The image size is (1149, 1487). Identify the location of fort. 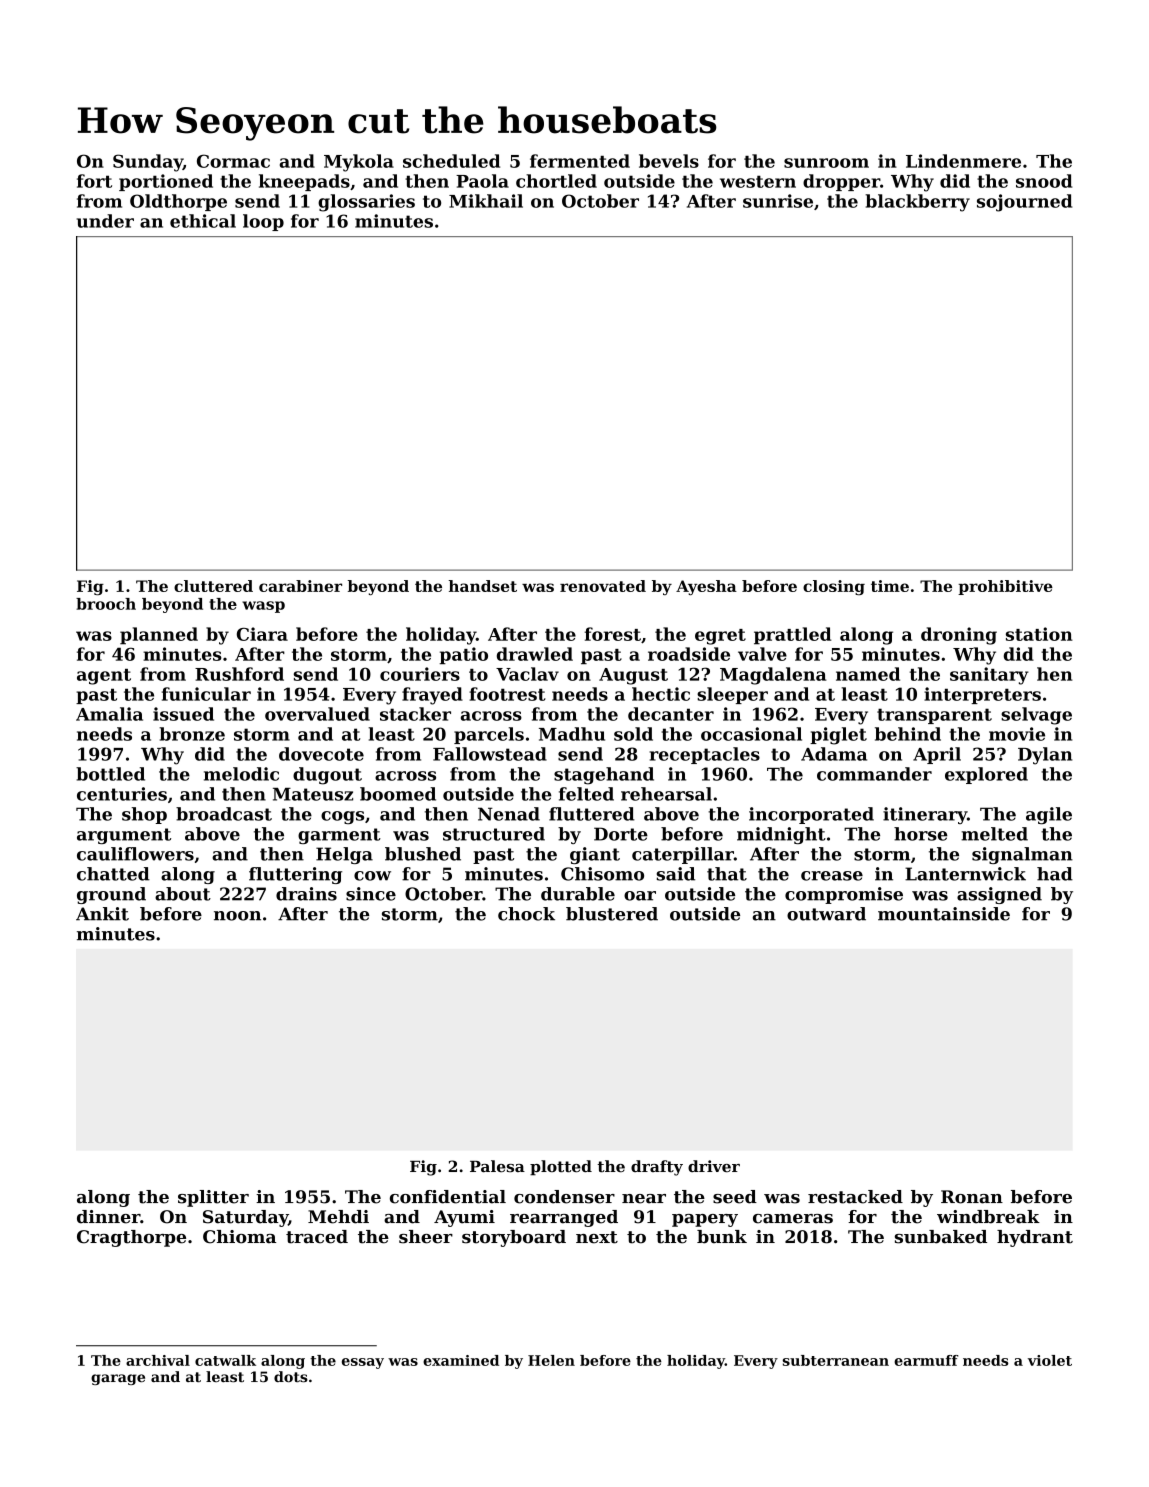
(94, 181).
